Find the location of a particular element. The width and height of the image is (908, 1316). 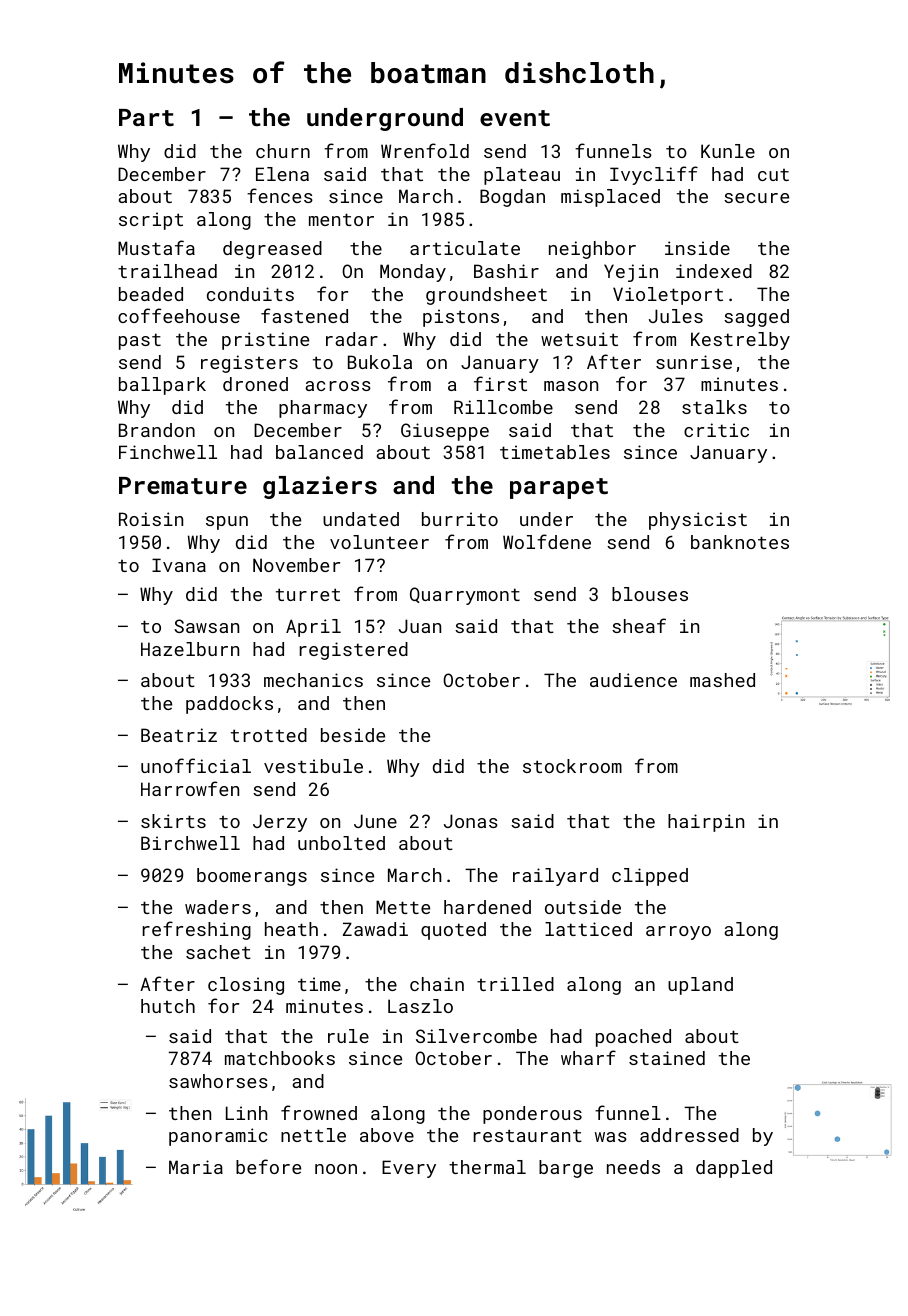

noon is located at coordinates (336, 1169).
